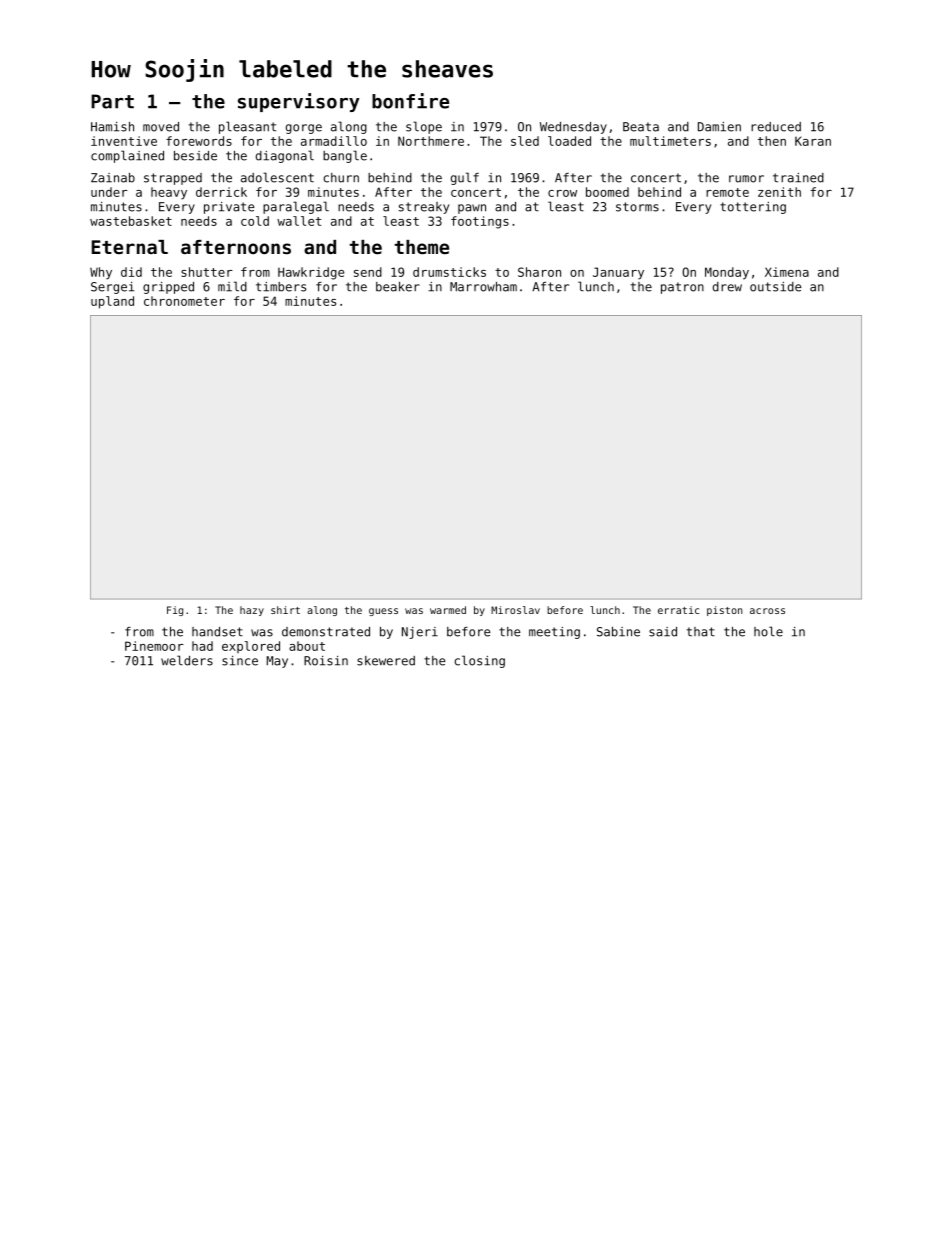  Describe the element at coordinates (776, 127) in the screenshot. I see `reduced` at that location.
